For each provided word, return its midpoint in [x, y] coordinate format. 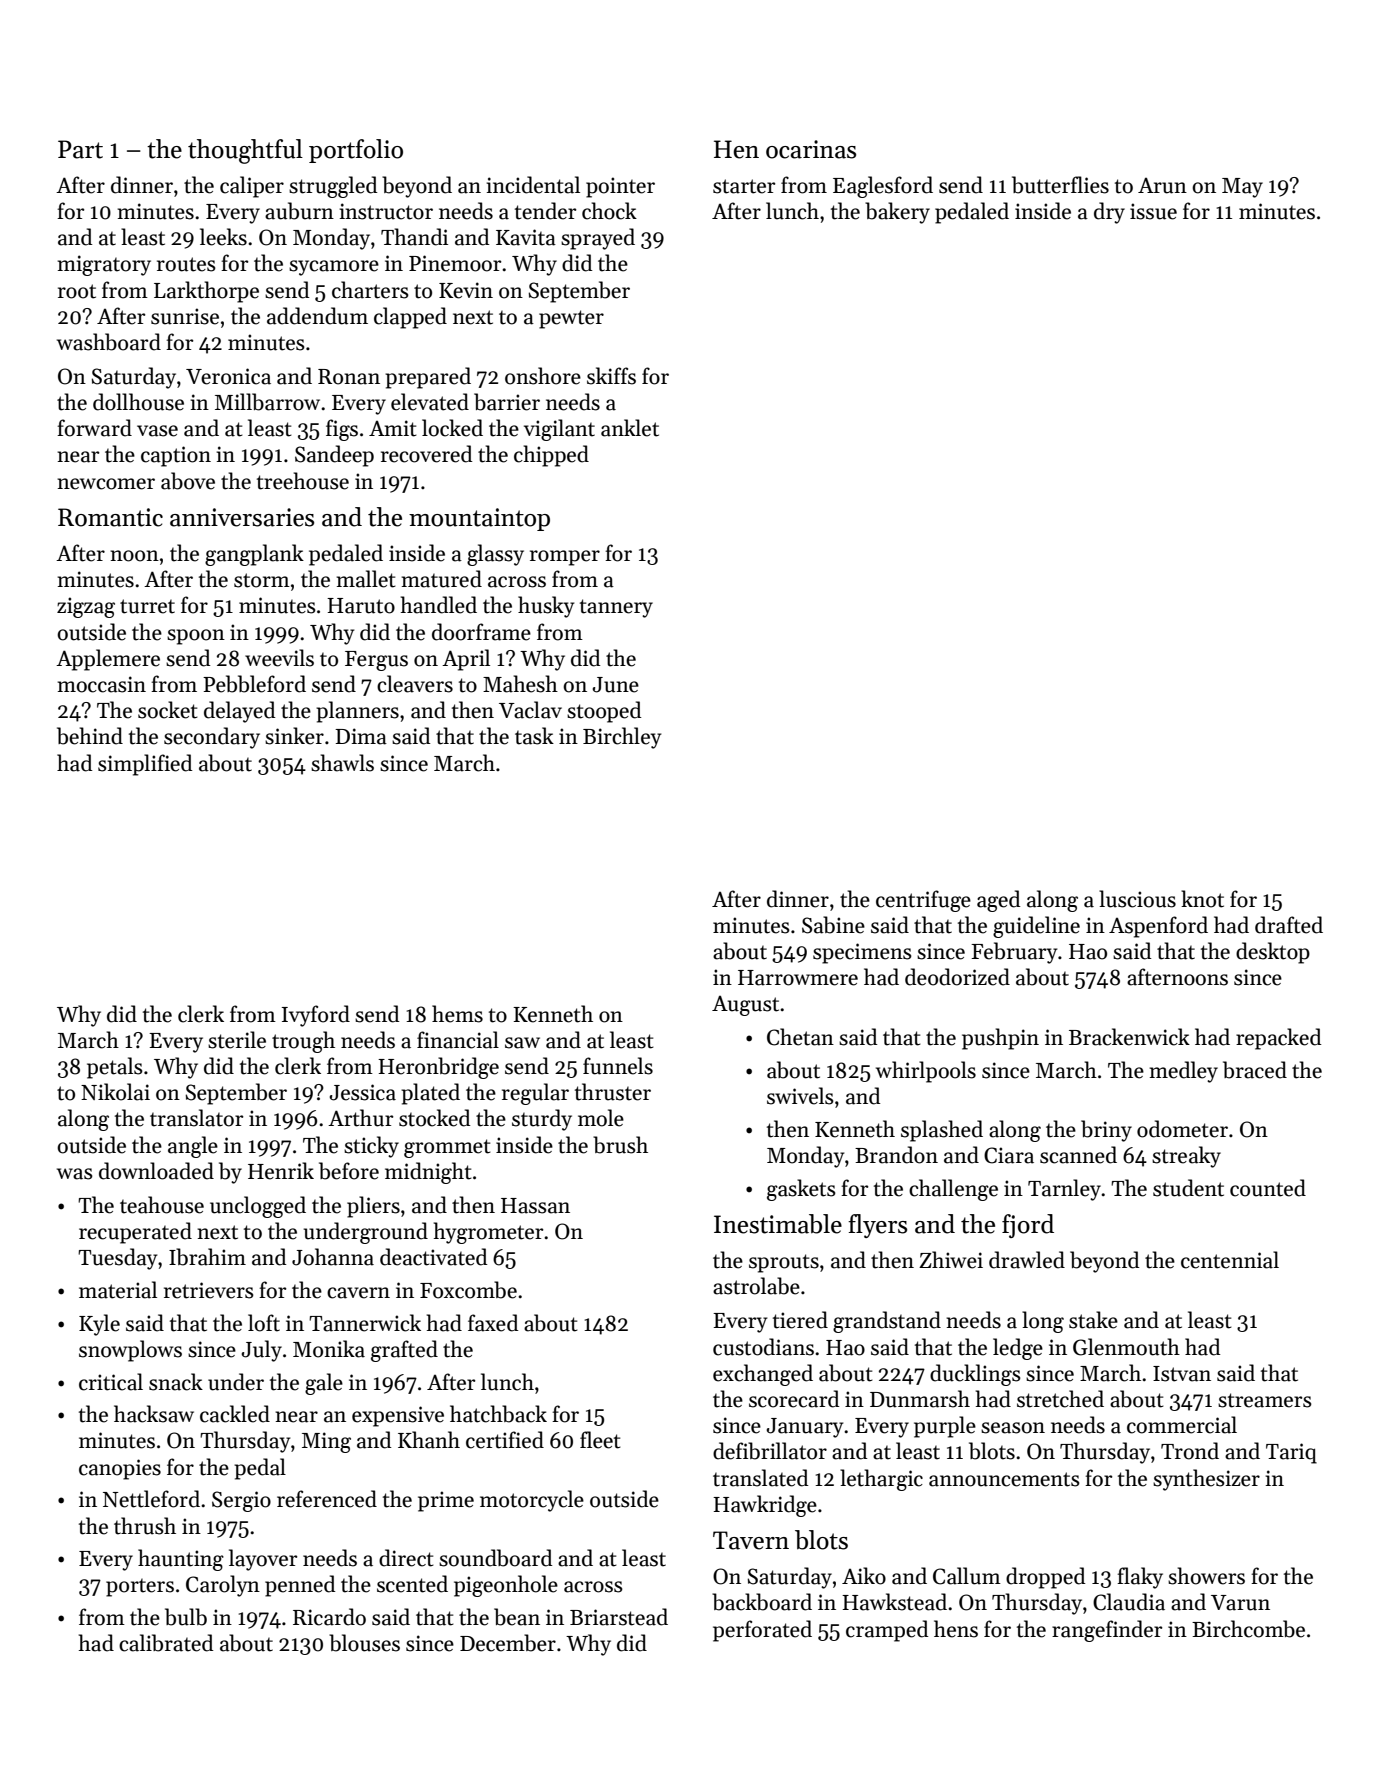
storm [262, 580]
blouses [364, 1643]
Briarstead [619, 1617]
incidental [533, 185]
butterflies [1060, 185]
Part [80, 149]
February [1014, 953]
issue [1153, 211]
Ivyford [316, 1016]
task [534, 736]
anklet [630, 428]
